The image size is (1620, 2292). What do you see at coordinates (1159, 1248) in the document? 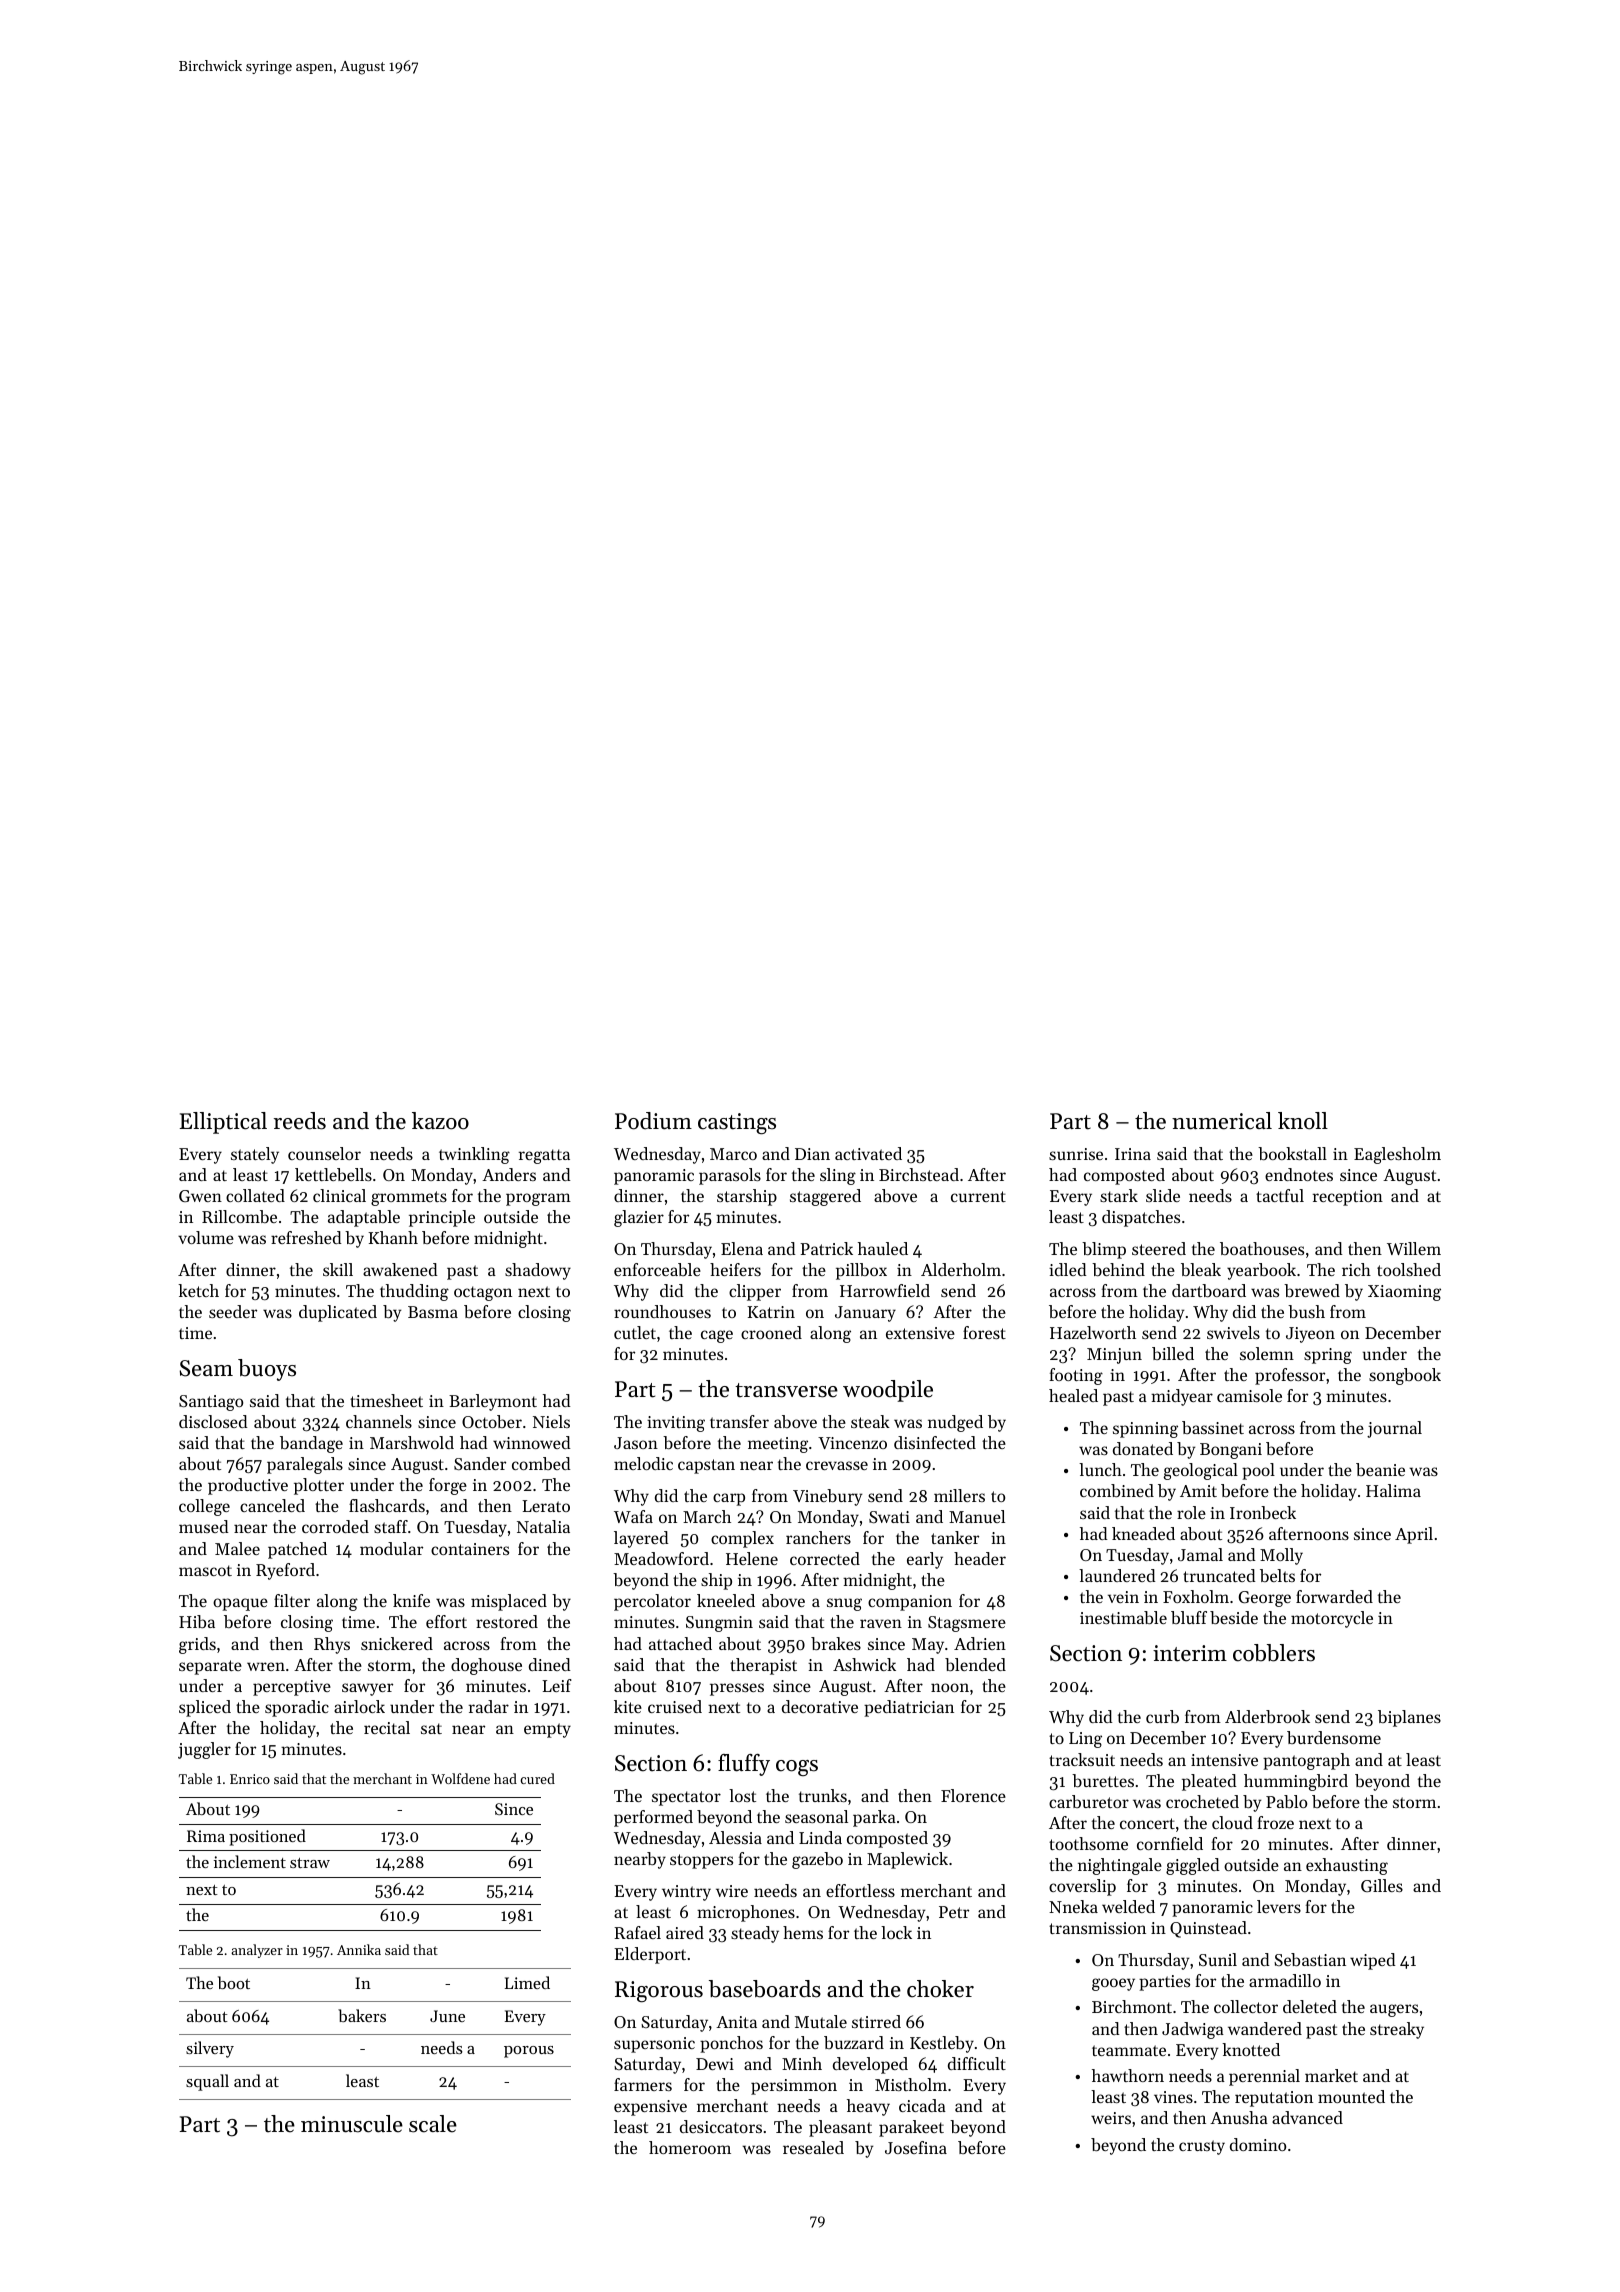
I see `steered` at bounding box center [1159, 1248].
